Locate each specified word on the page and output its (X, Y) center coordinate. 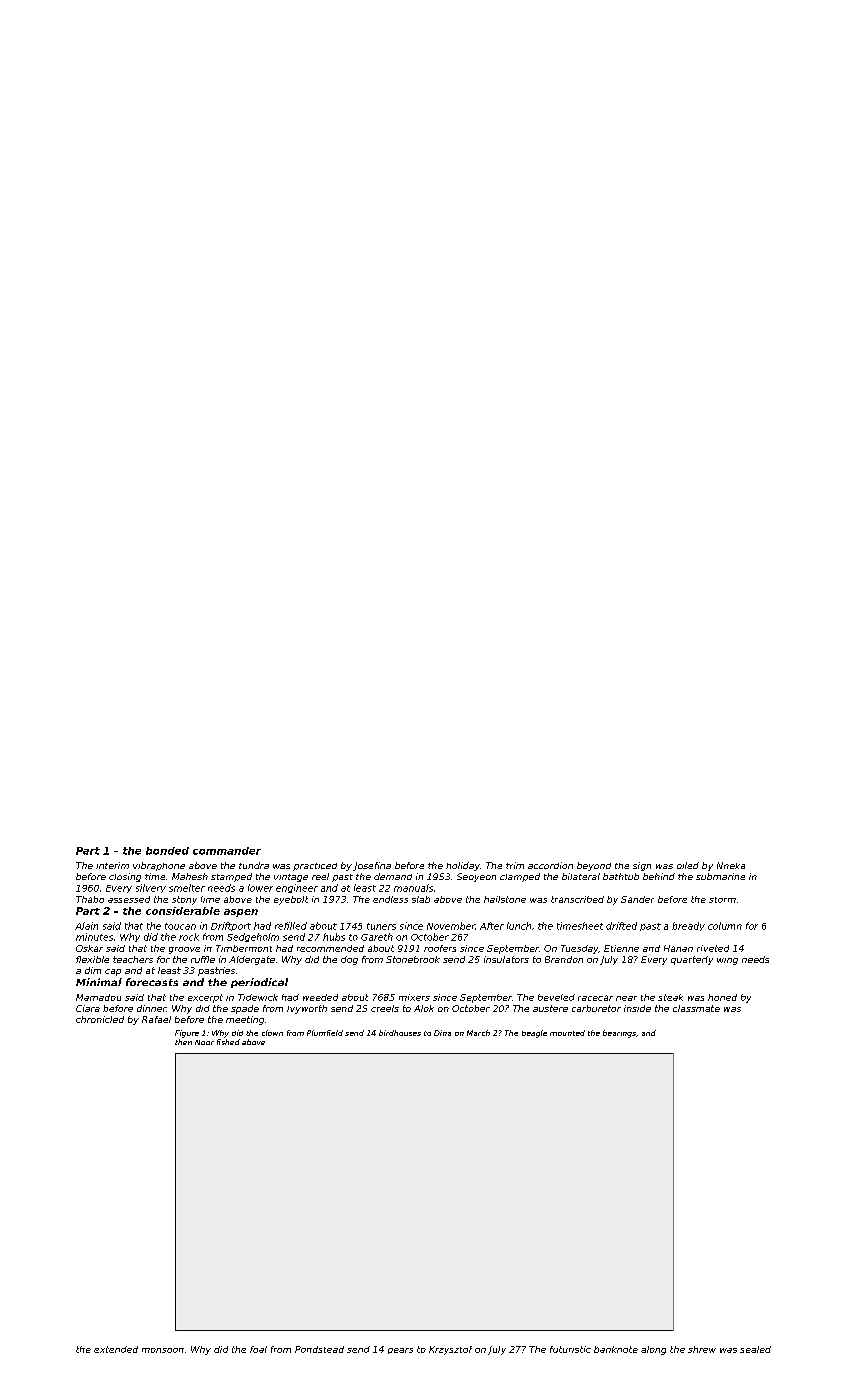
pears (400, 1351)
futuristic (570, 1349)
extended (116, 1349)
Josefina (372, 866)
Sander (637, 899)
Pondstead (319, 1349)
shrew (702, 1349)
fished (228, 1042)
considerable (183, 911)
